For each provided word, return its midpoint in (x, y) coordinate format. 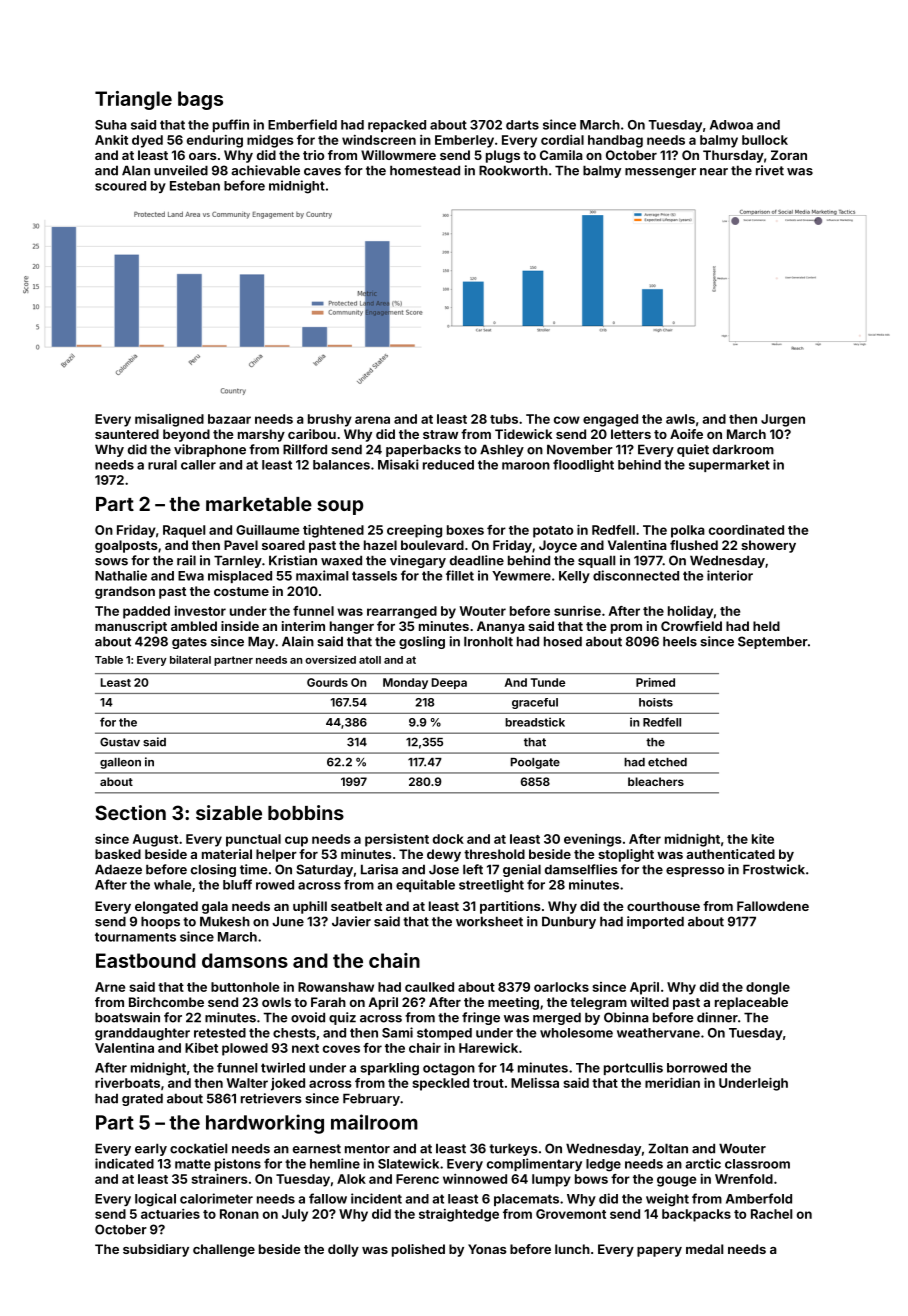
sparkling (389, 1069)
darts (522, 125)
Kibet (201, 1048)
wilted (649, 1002)
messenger (660, 173)
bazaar (229, 419)
